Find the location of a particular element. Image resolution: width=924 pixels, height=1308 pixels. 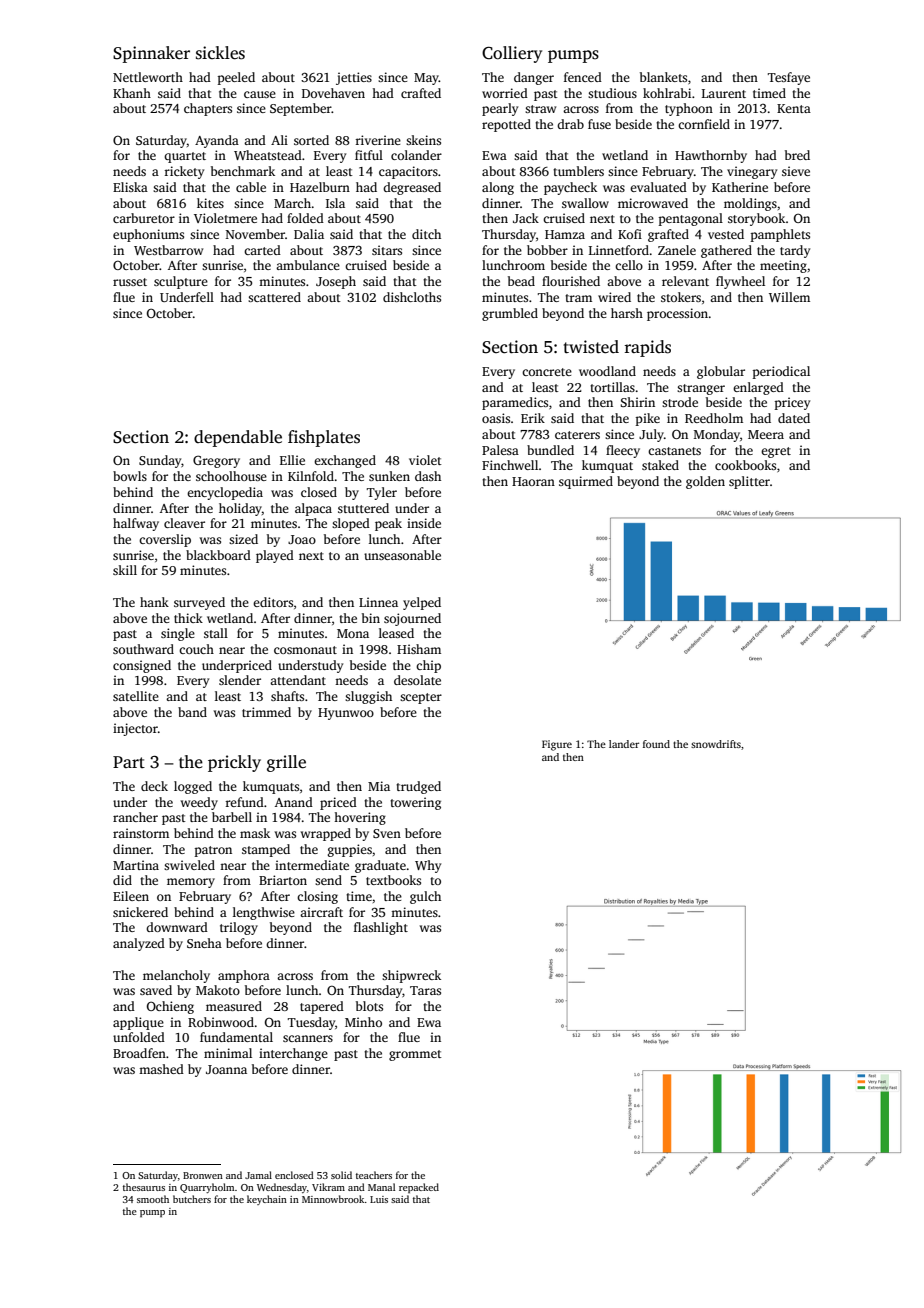

degreased is located at coordinates (412, 188).
